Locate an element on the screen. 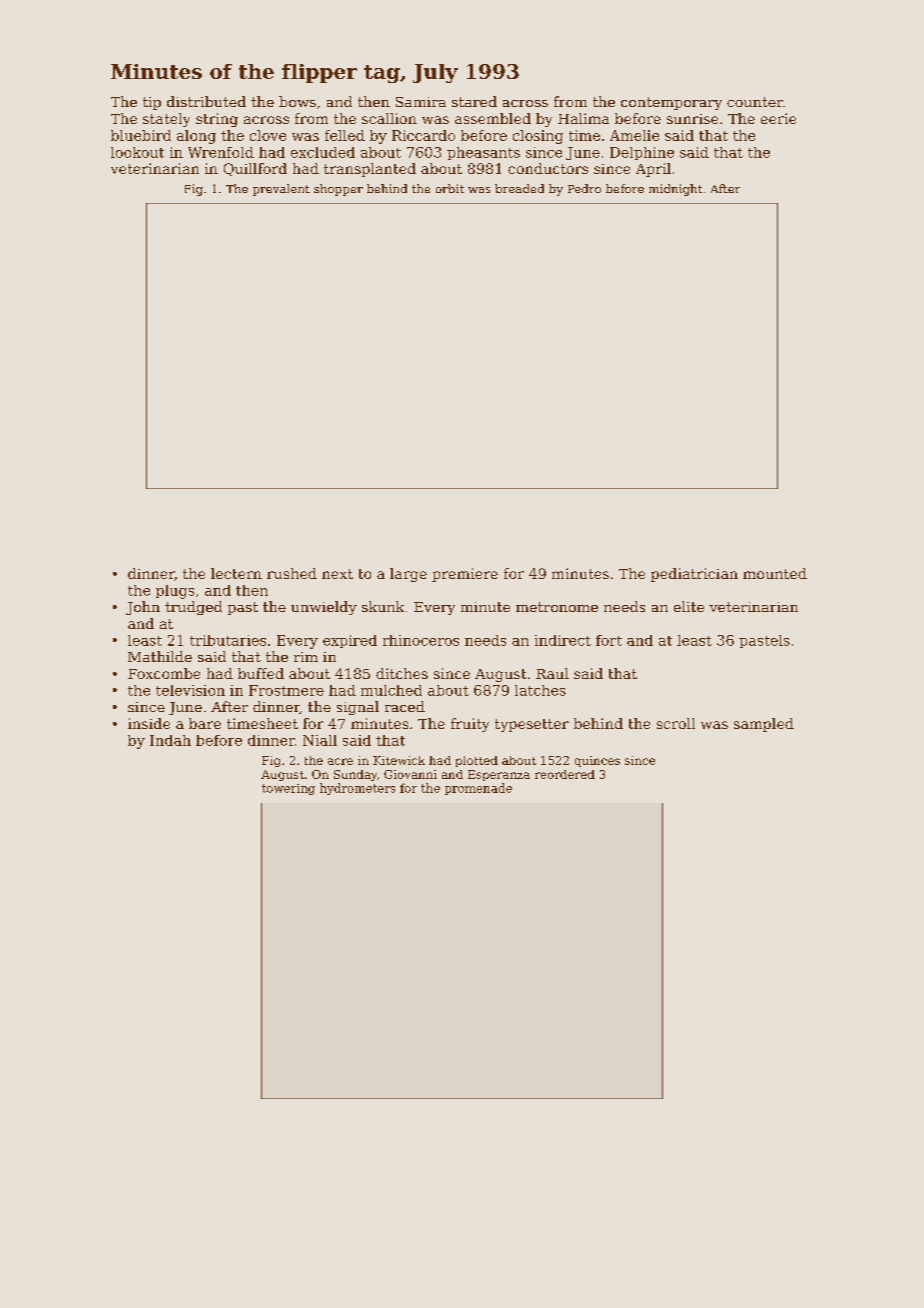 The image size is (924, 1308). shopper is located at coordinates (338, 190).
